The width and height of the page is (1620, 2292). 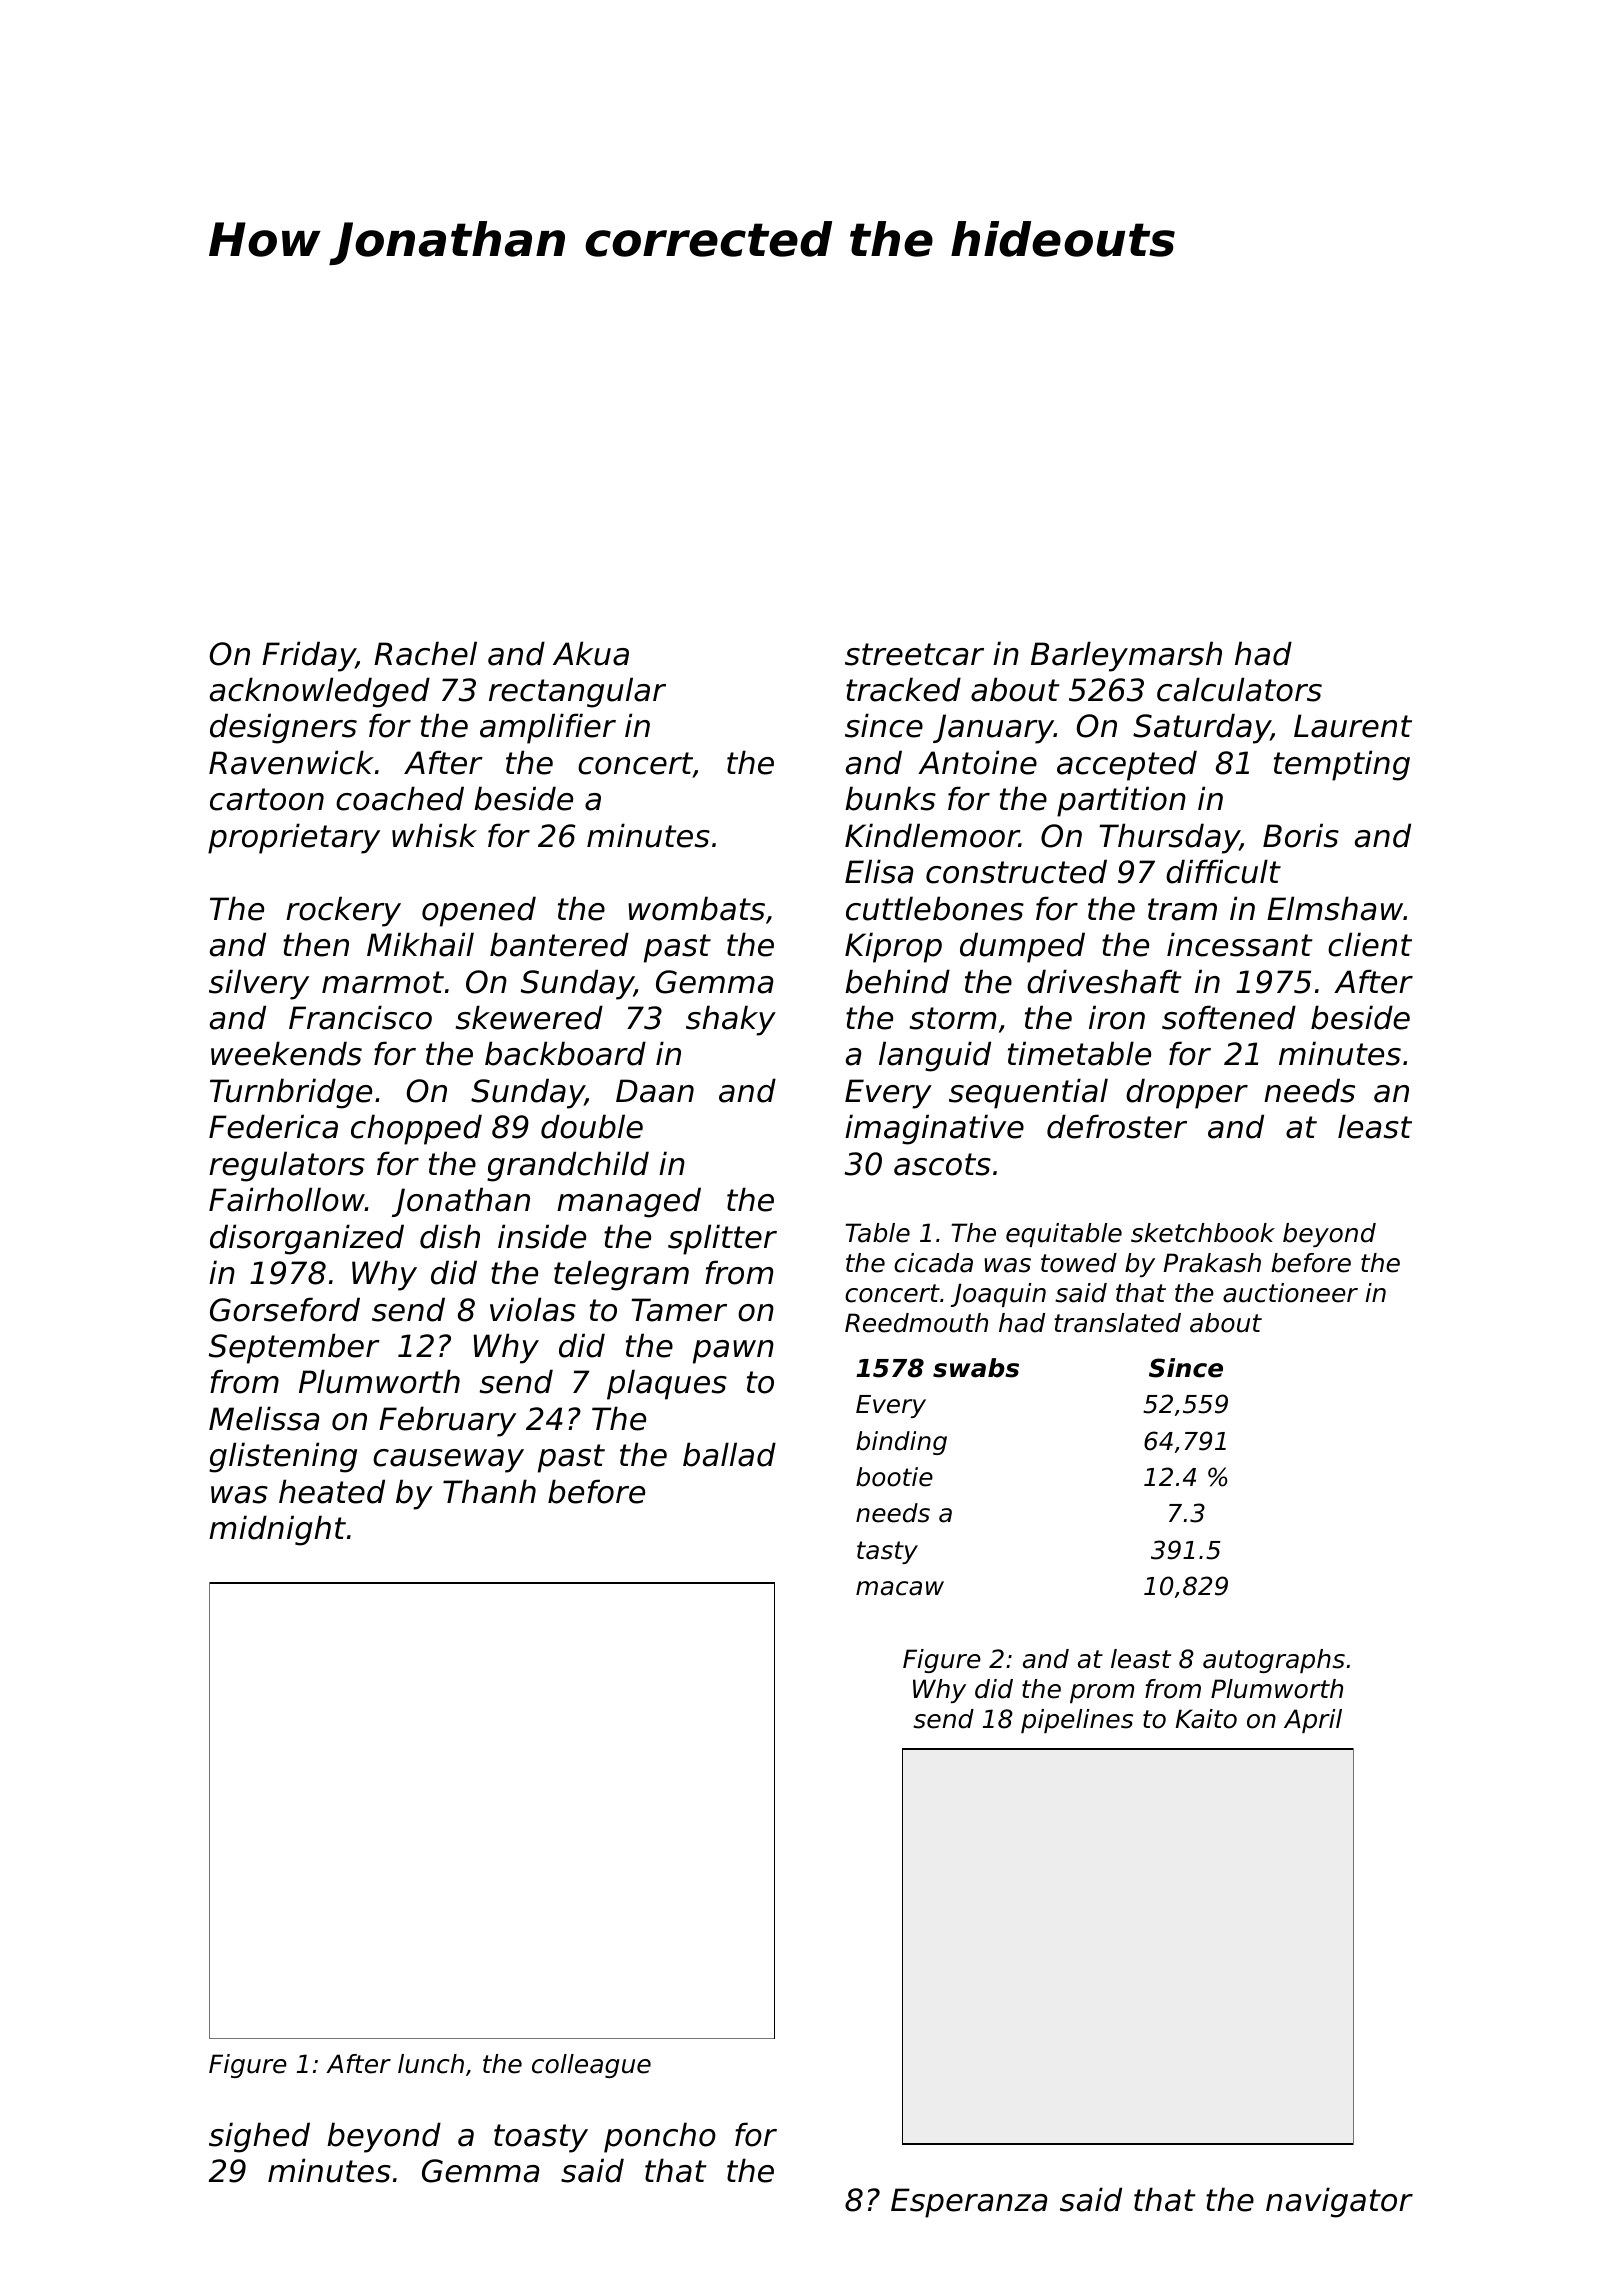 What do you see at coordinates (1274, 1661) in the page?
I see `autographs` at bounding box center [1274, 1661].
